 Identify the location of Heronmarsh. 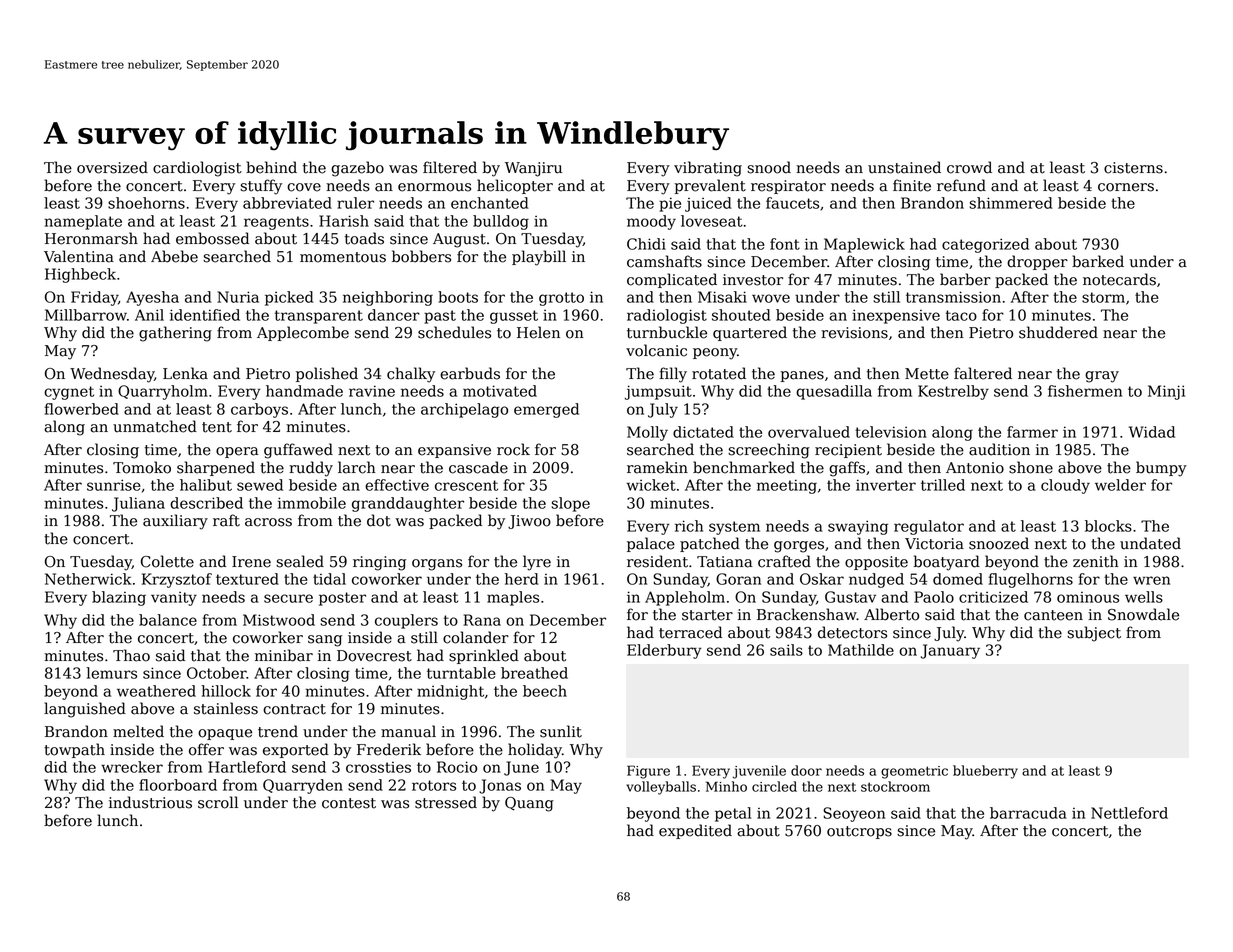
(91, 238).
